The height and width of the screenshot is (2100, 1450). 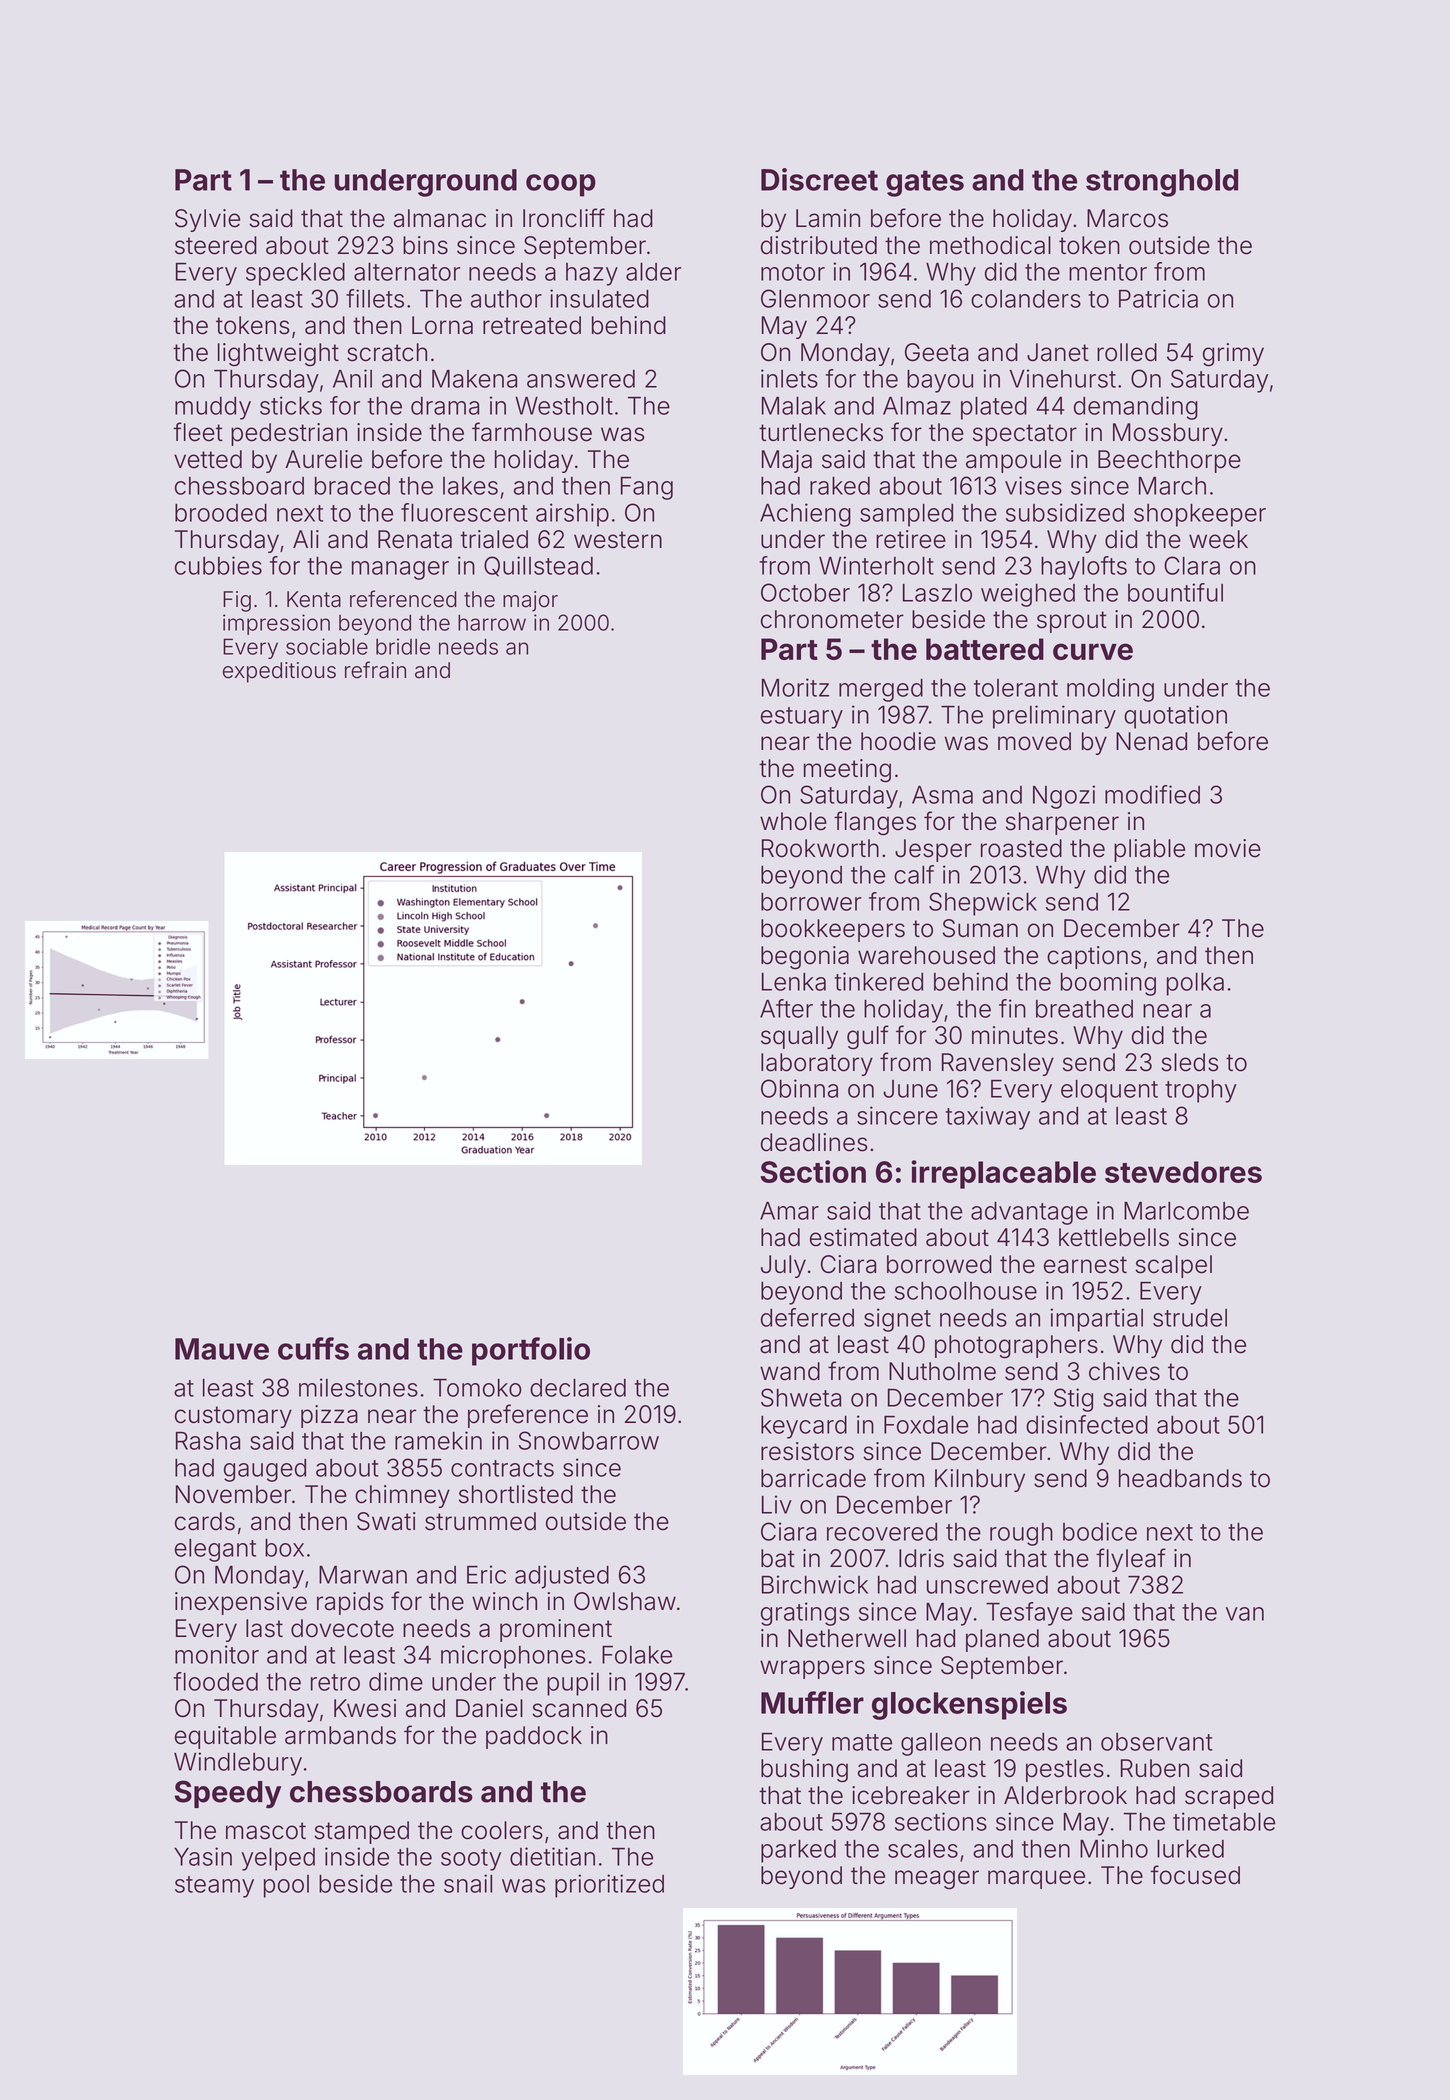 What do you see at coordinates (440, 218) in the screenshot?
I see `almanac` at bounding box center [440, 218].
